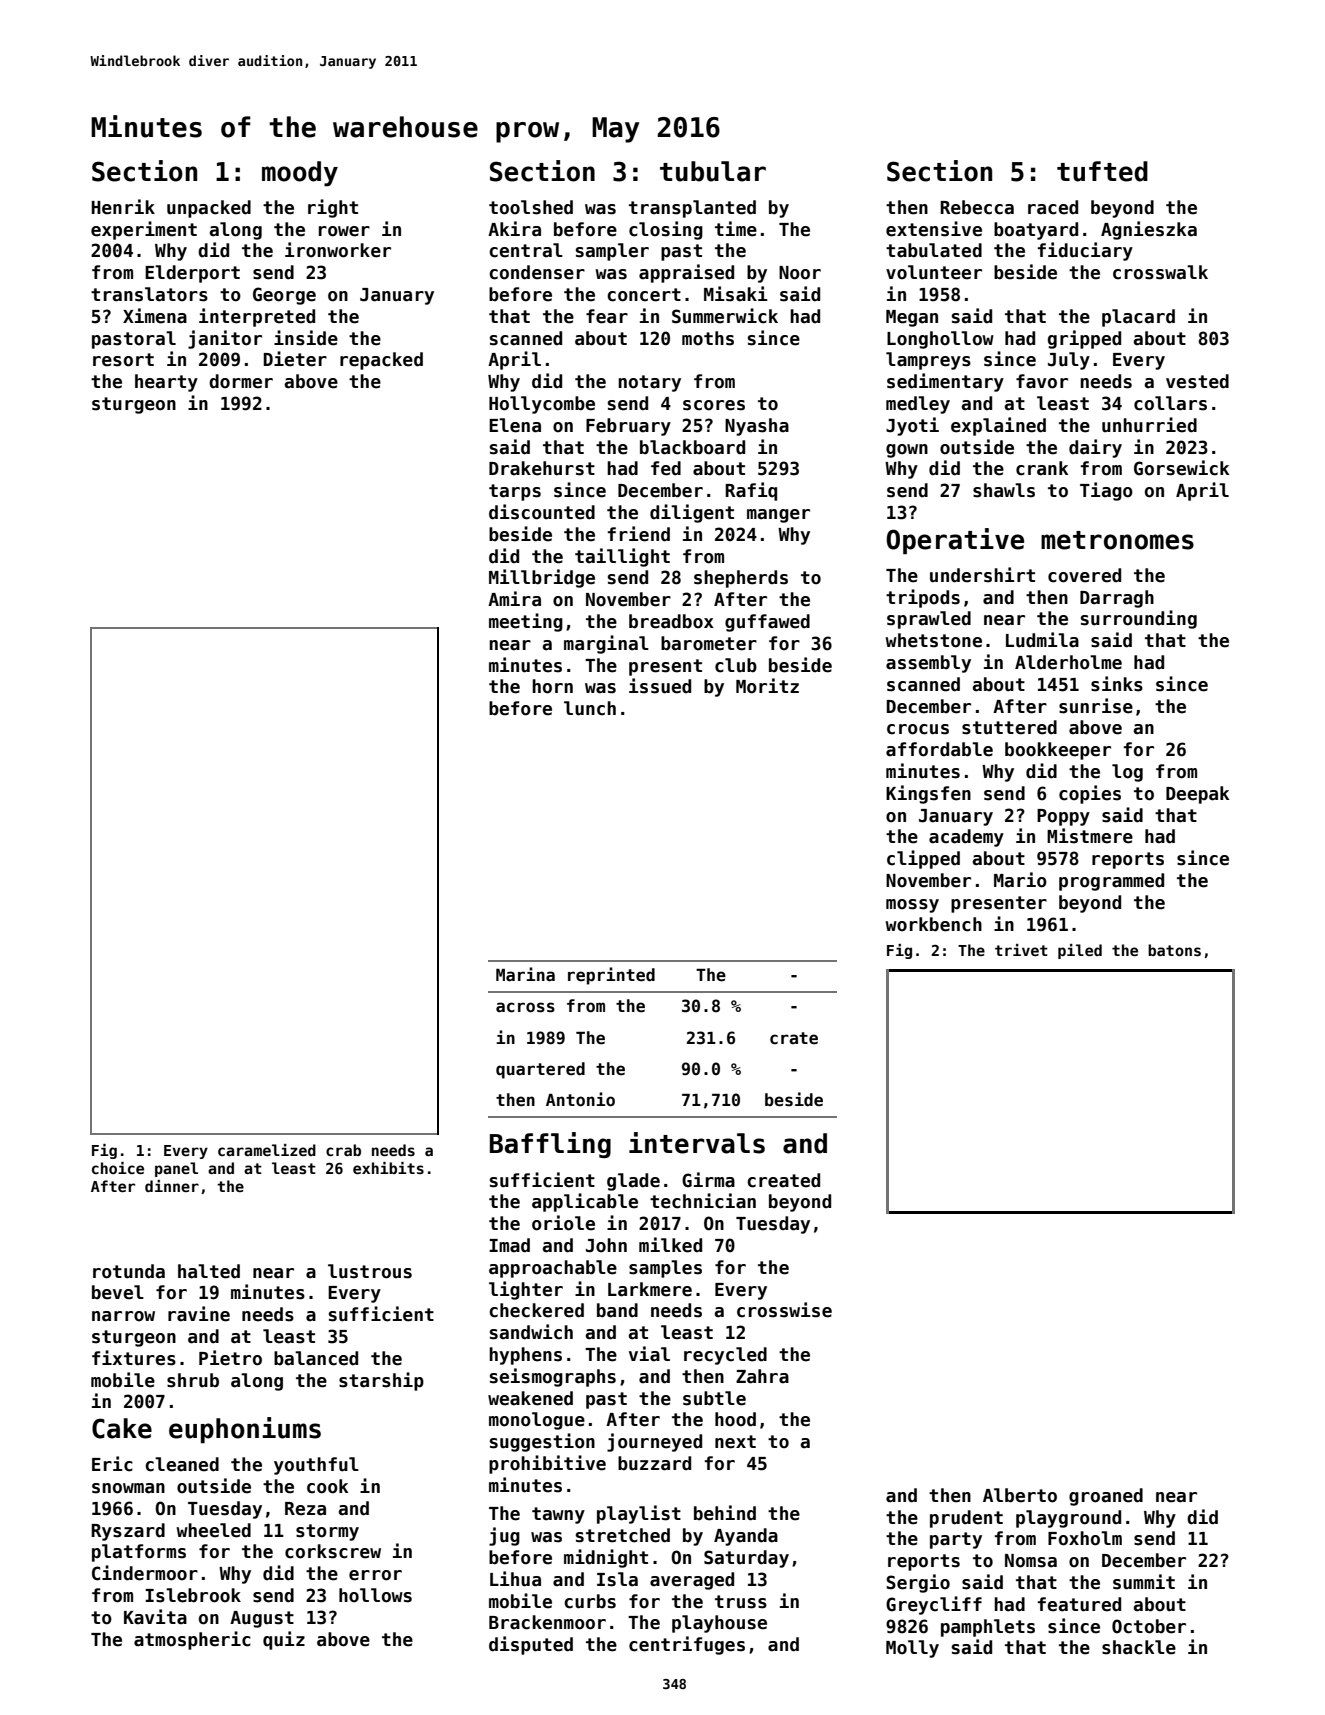  I want to click on tufted, so click(1102, 171).
